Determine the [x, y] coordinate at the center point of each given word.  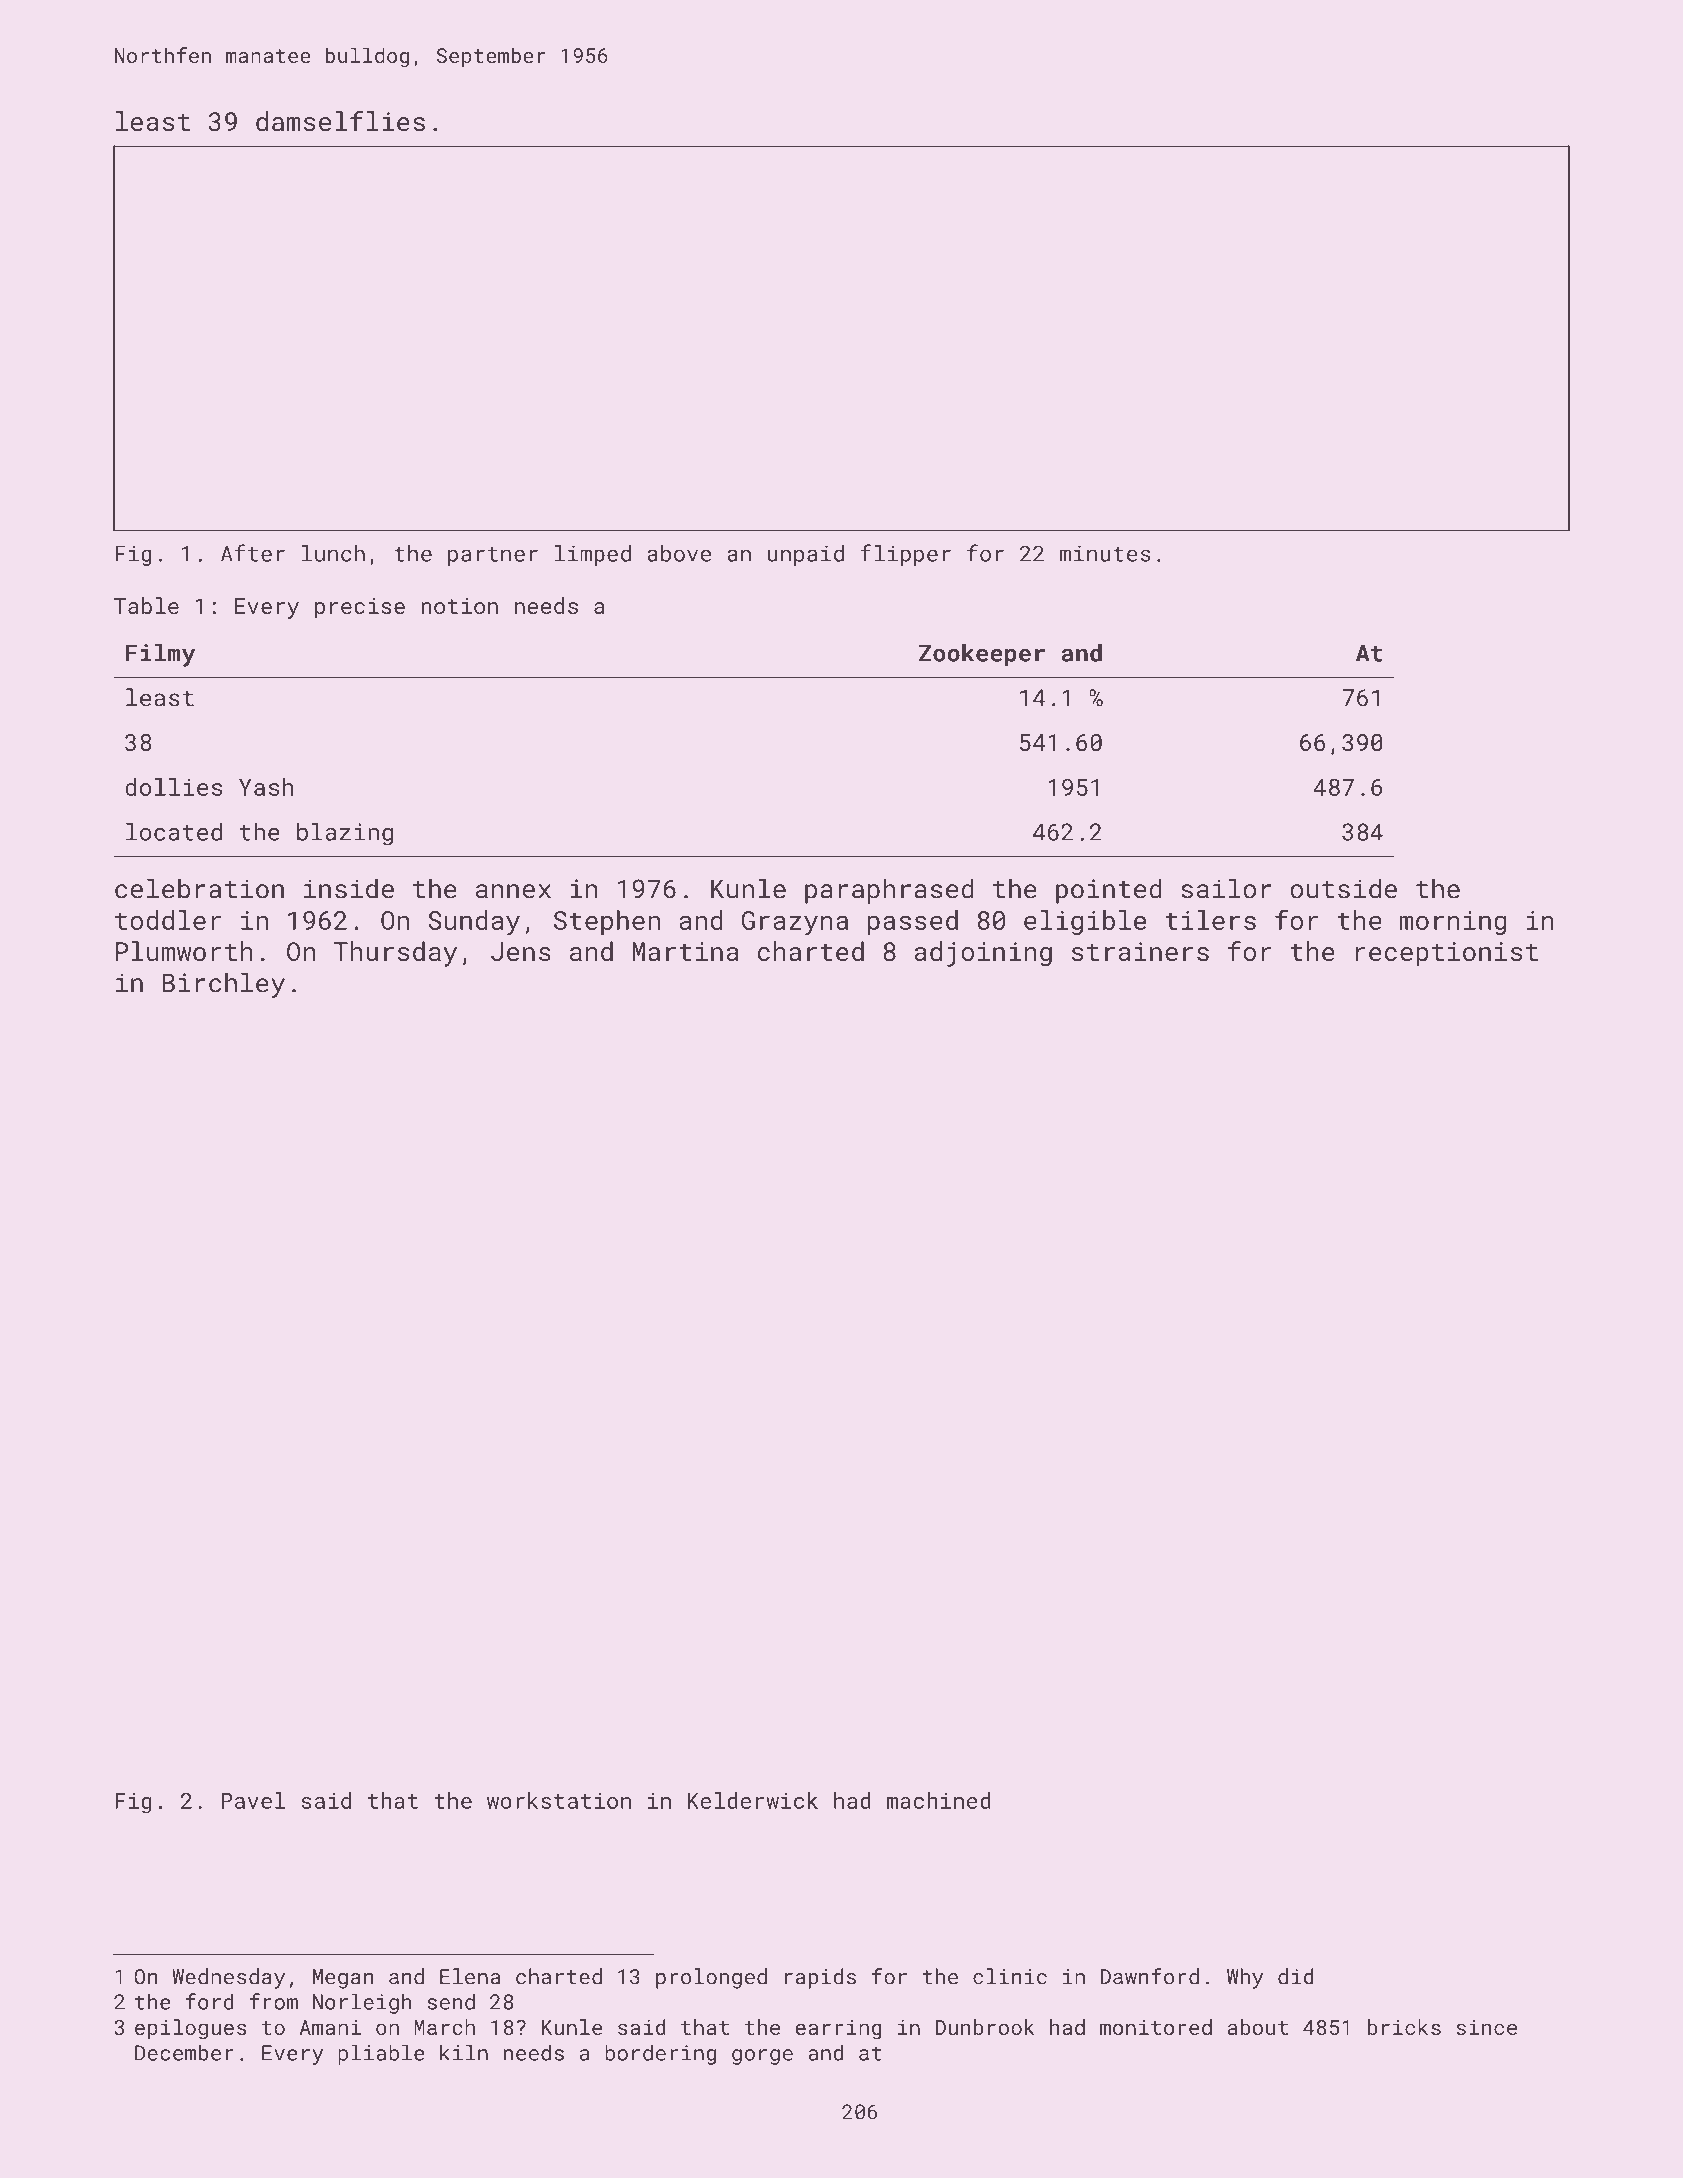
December [184, 2052]
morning [1453, 923]
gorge [762, 2057]
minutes [1105, 553]
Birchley [223, 985]
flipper [905, 555]
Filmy [160, 655]
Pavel [254, 1800]
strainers [1140, 951]
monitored [1156, 2027]
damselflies [340, 121]
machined [938, 1800]
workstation [559, 1800]
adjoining [983, 954]
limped [593, 555]
